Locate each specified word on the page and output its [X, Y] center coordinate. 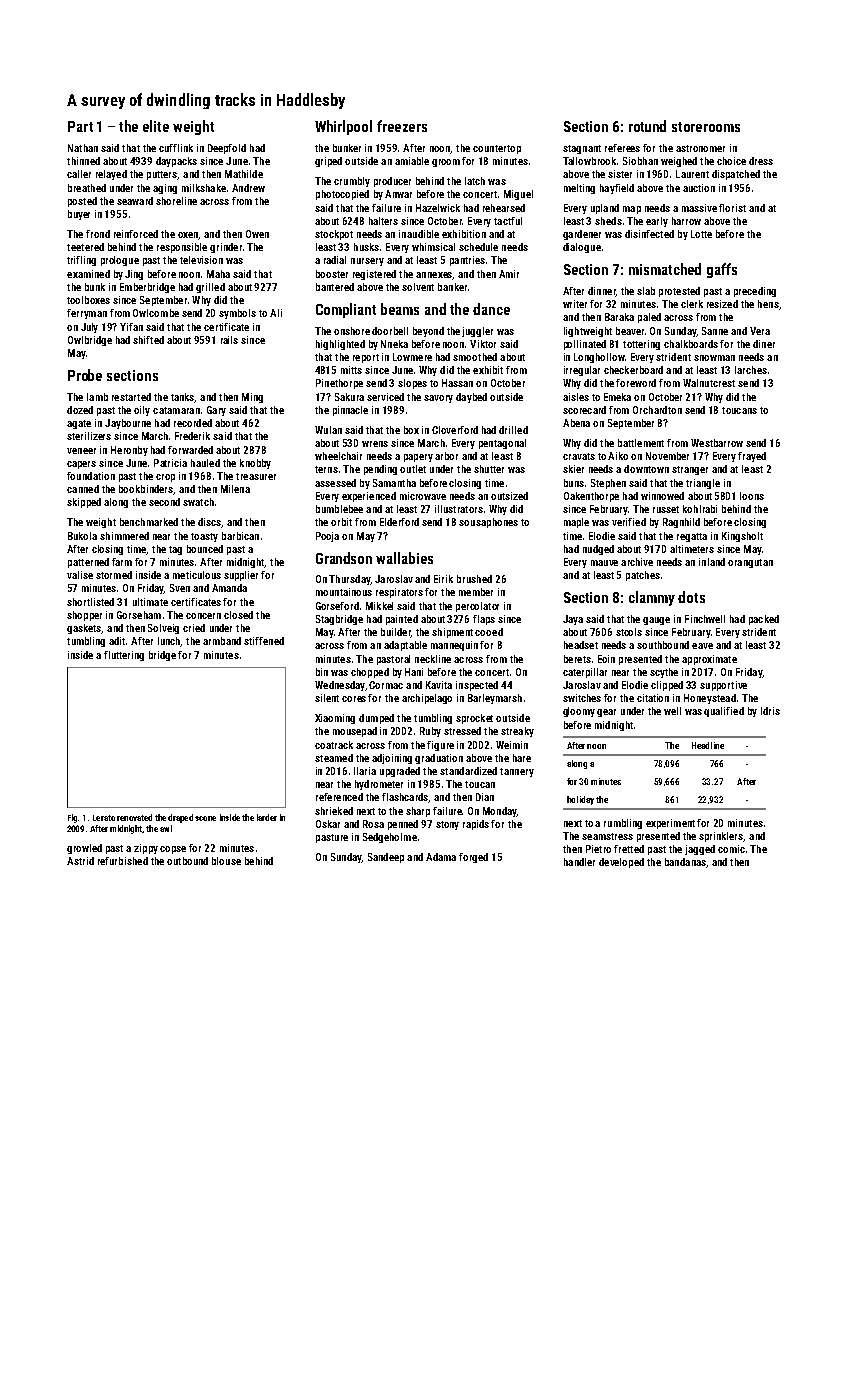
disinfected [649, 234]
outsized [509, 496]
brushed [474, 579]
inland [712, 562]
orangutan [750, 563]
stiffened [264, 641]
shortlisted [90, 602]
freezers [402, 126]
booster [332, 274]
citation [653, 698]
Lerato [104, 818]
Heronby [129, 451]
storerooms [706, 127]
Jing [134, 275]
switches [582, 698]
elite [156, 126]
